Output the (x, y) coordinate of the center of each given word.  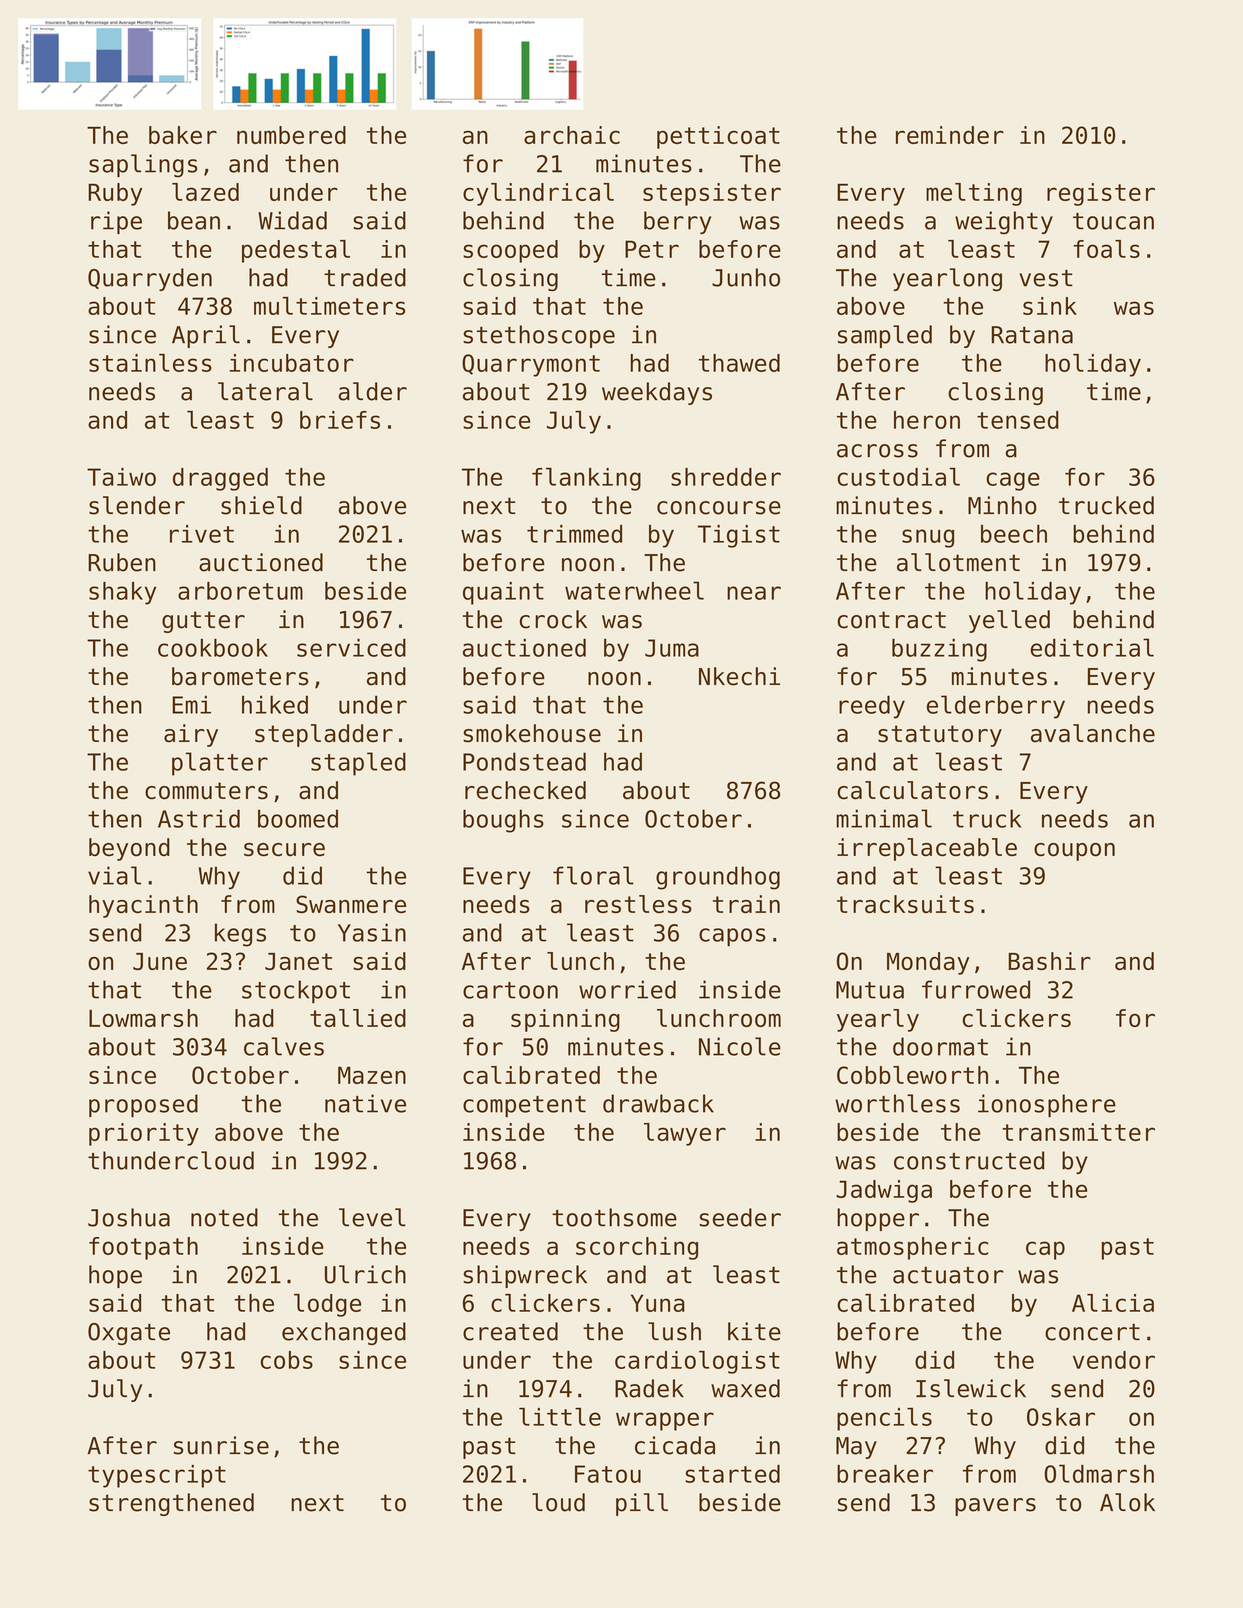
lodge (327, 1305)
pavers (995, 1507)
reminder (950, 135)
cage (1013, 481)
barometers (240, 676)
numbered (291, 135)
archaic (572, 135)
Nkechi (739, 676)
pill (642, 1504)
